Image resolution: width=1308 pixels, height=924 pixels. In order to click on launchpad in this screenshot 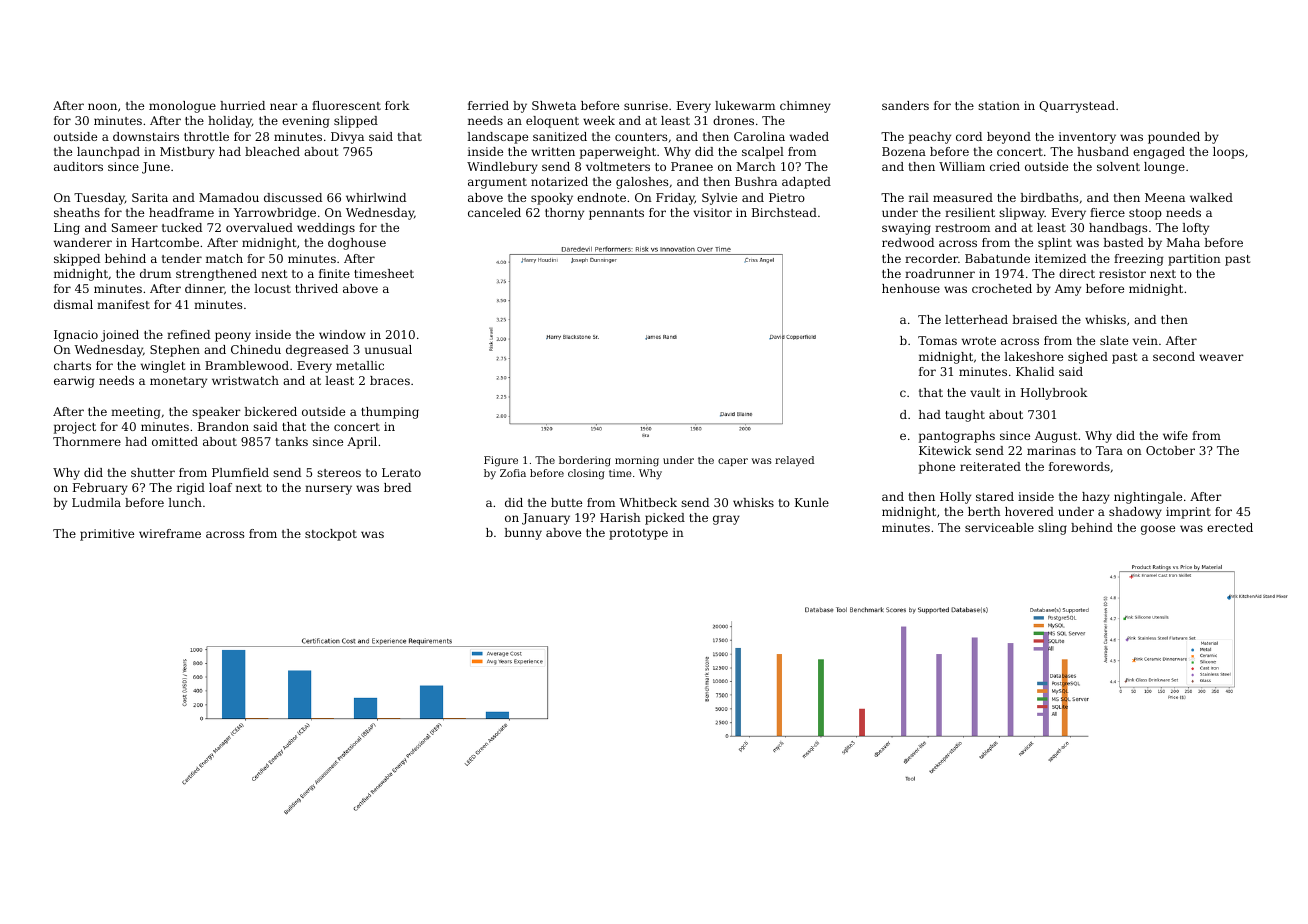, I will do `click(108, 153)`.
